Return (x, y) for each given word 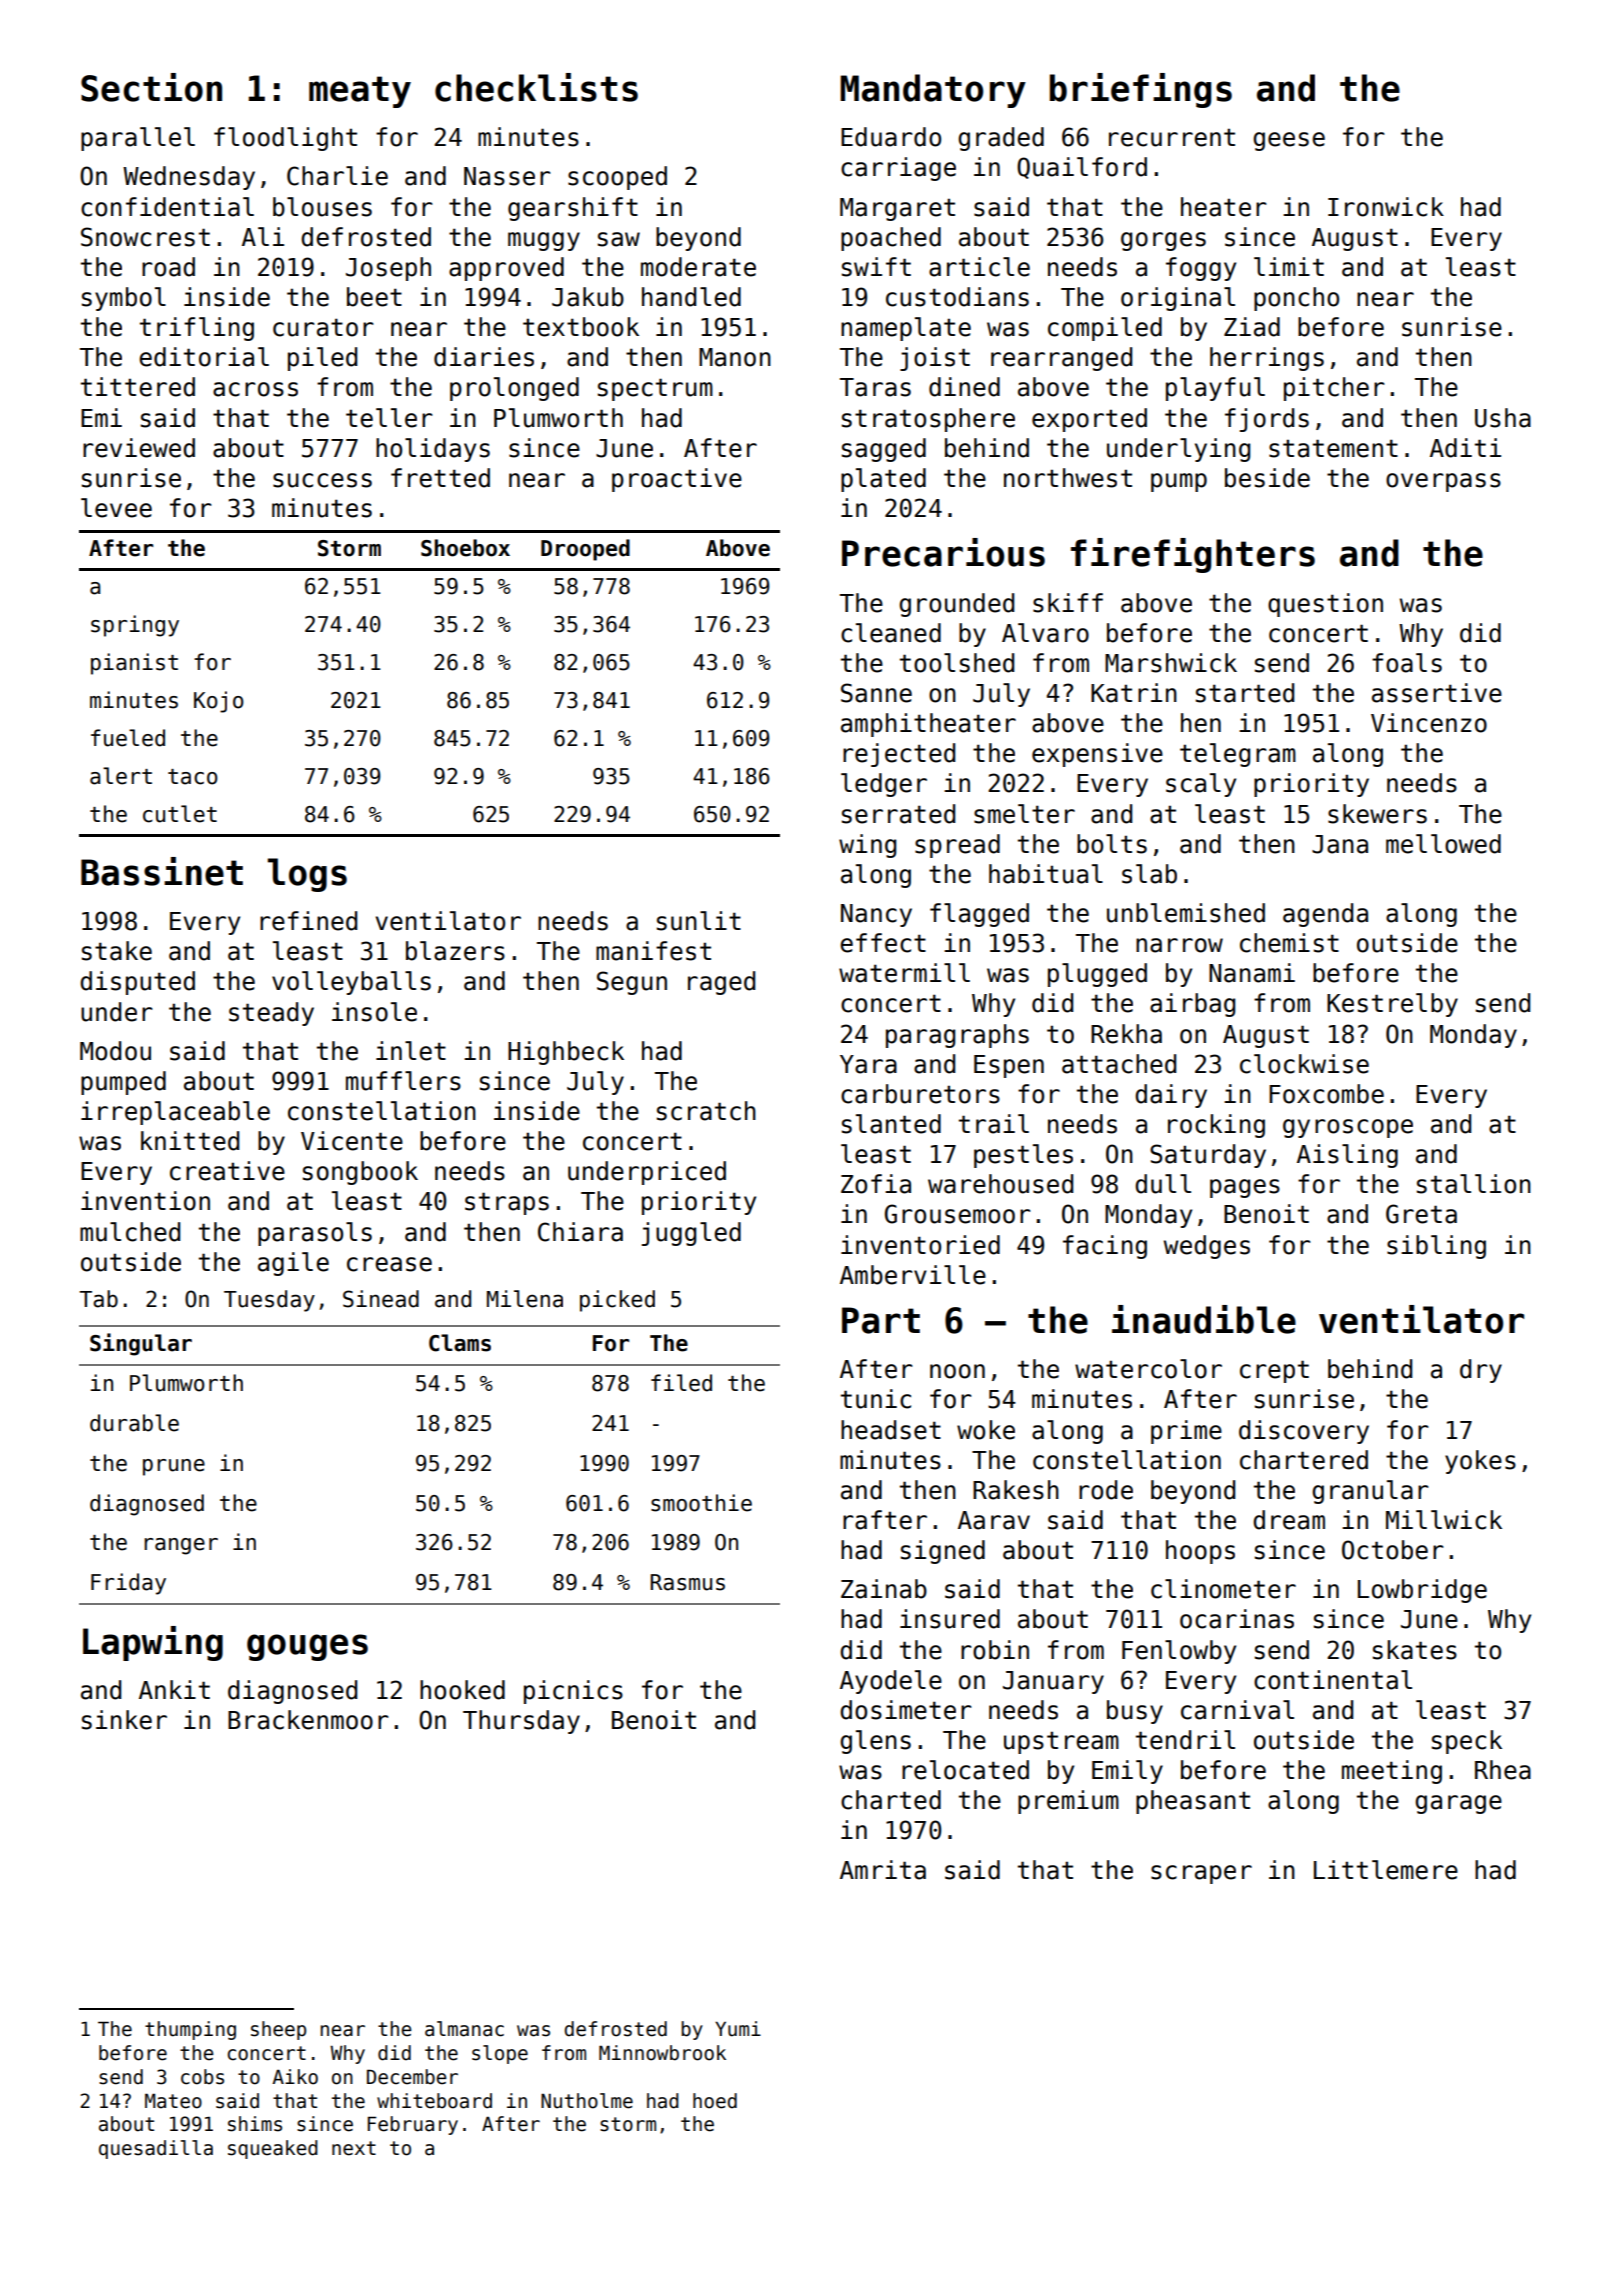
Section (151, 87)
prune (174, 1467)
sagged (884, 450)
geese (1289, 141)
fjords (1267, 420)
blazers (455, 951)
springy (135, 626)
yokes (1480, 1462)
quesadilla (156, 2149)
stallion (1474, 1184)
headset (891, 1430)
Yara (868, 1064)
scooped (617, 178)
